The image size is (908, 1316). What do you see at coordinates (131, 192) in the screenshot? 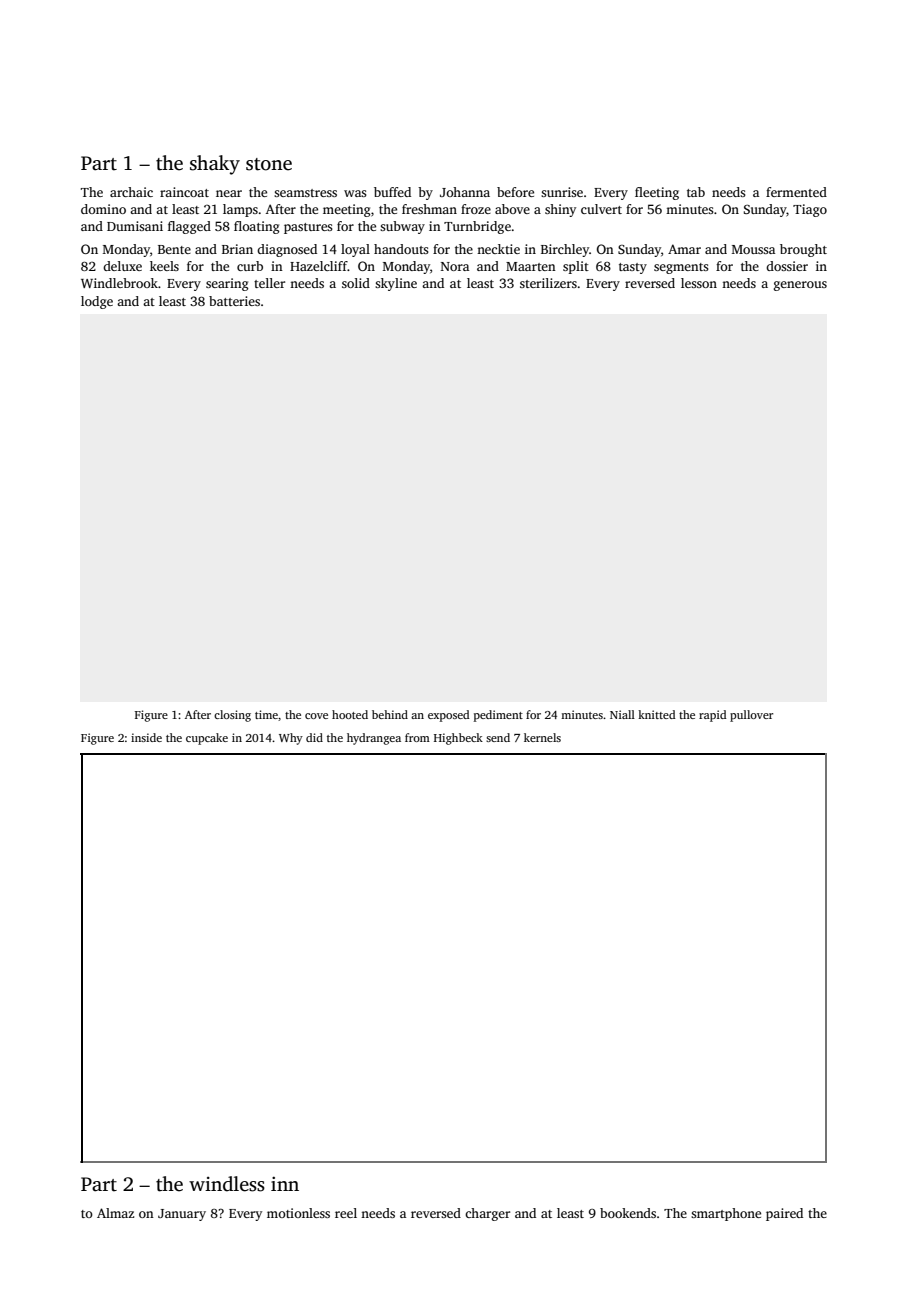
I see `archaic` at bounding box center [131, 192].
